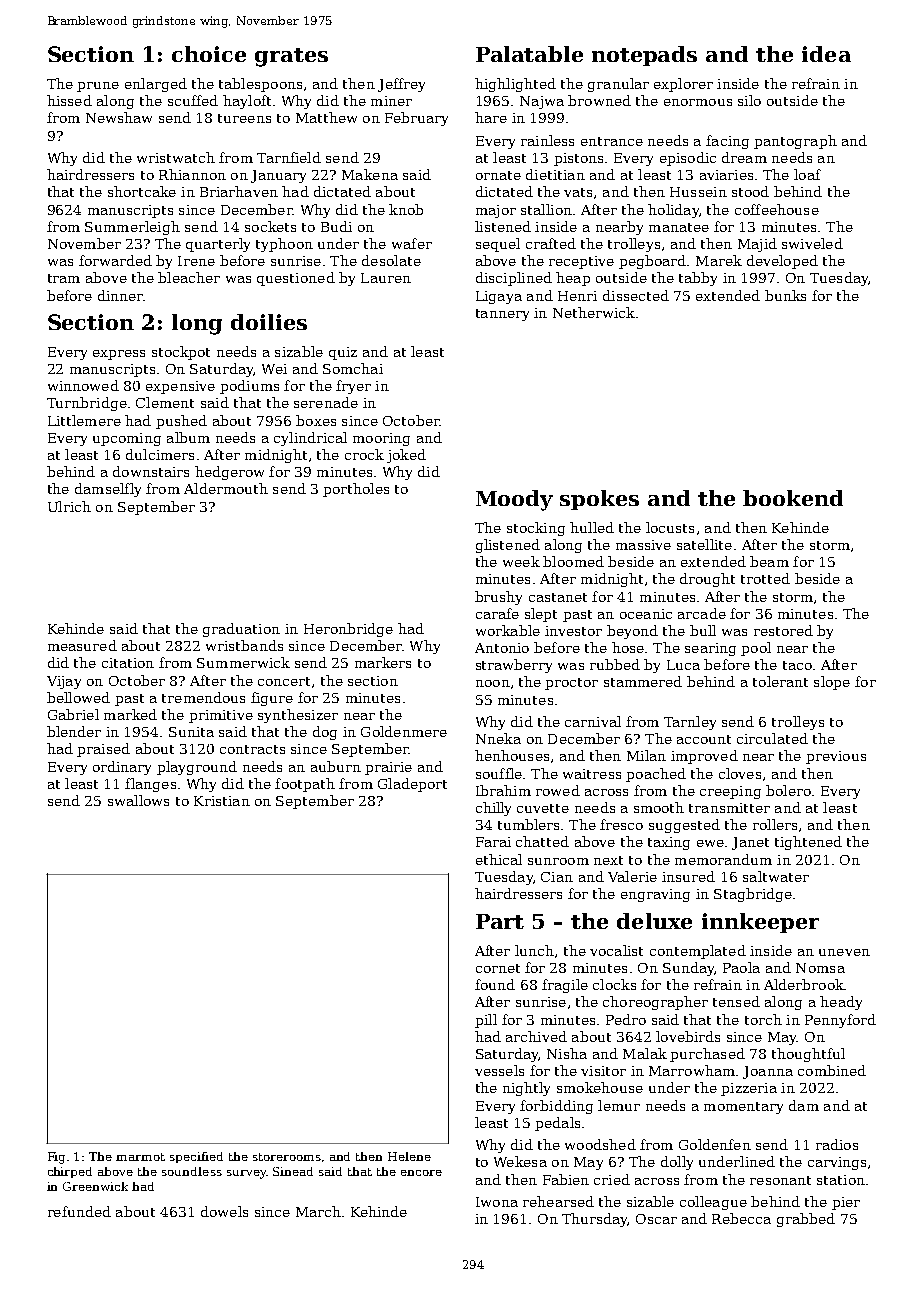 The height and width of the page is (1308, 924). I want to click on lunch, so click(534, 950).
